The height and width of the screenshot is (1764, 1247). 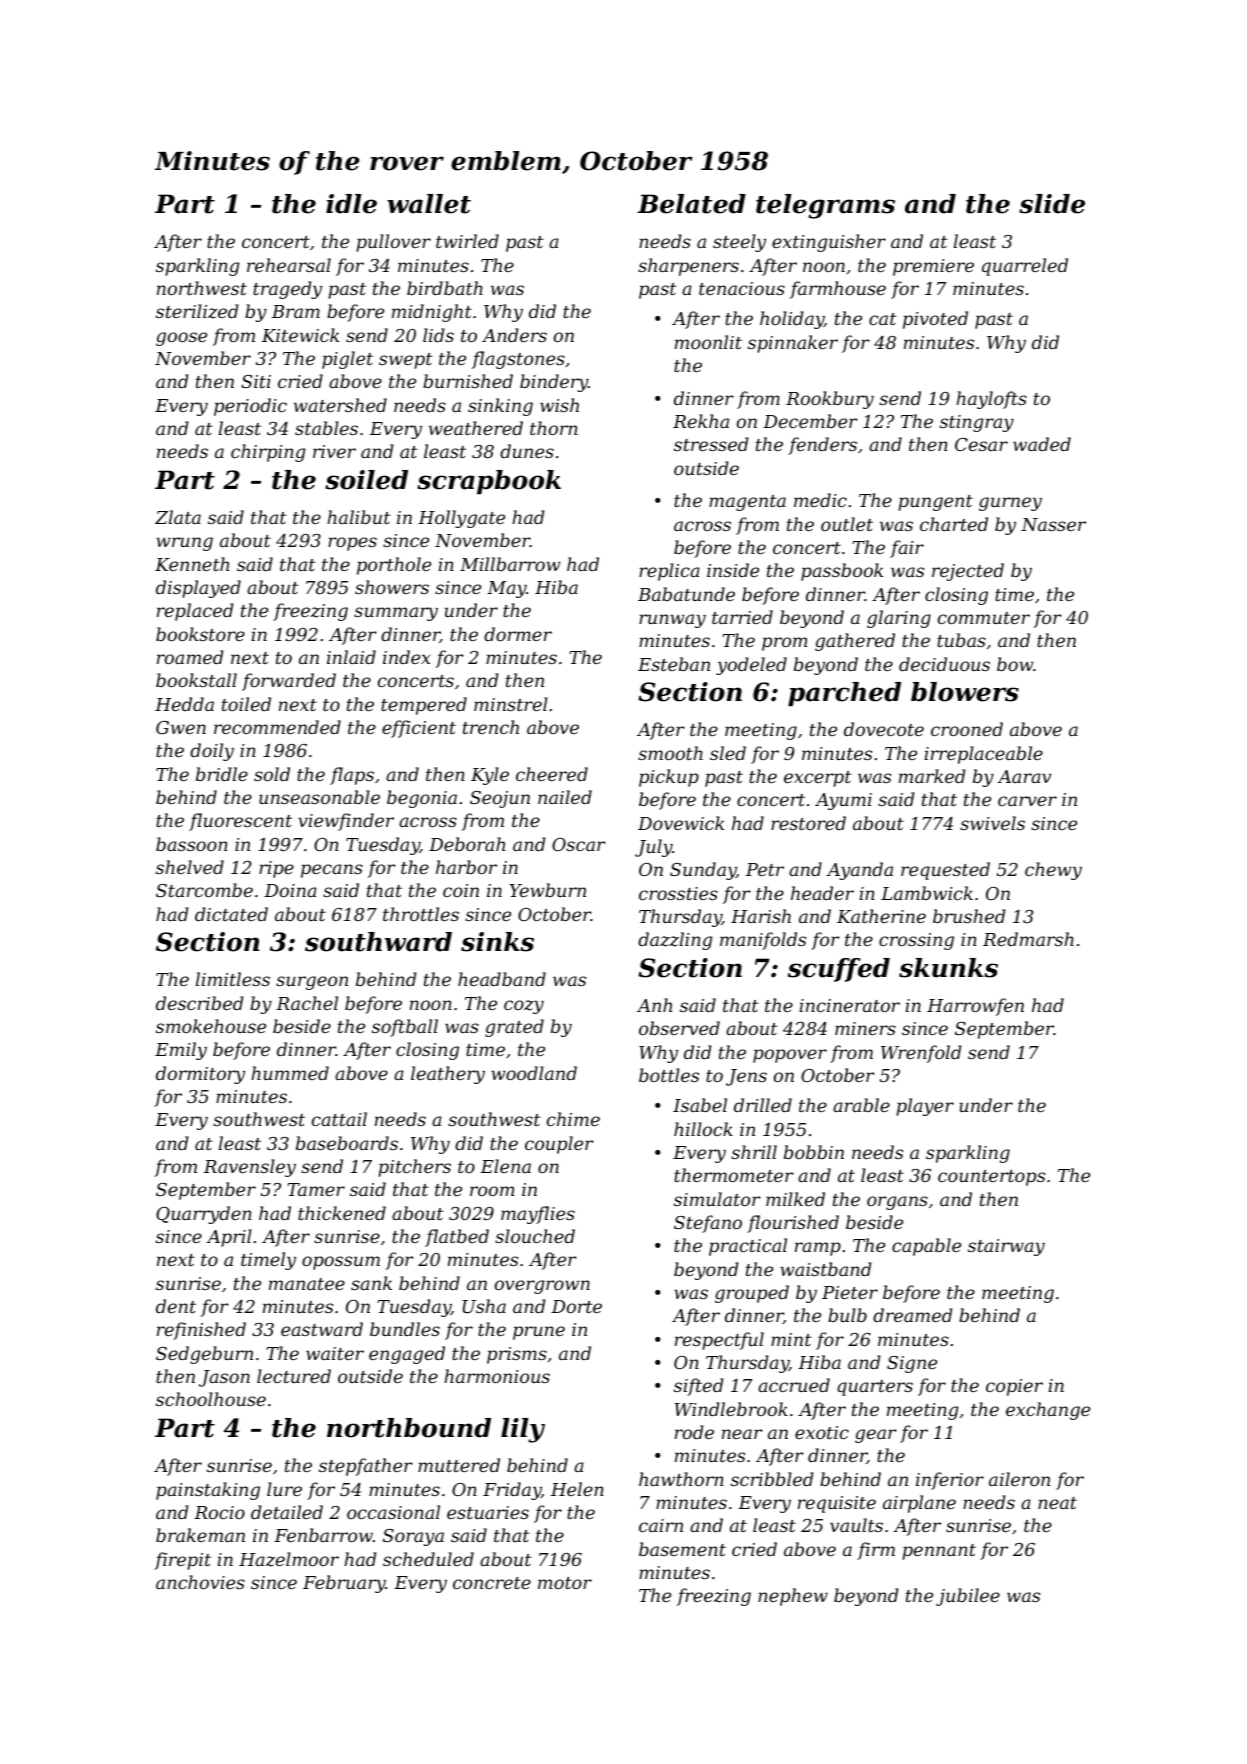 I want to click on Nasser, so click(x=1053, y=524).
